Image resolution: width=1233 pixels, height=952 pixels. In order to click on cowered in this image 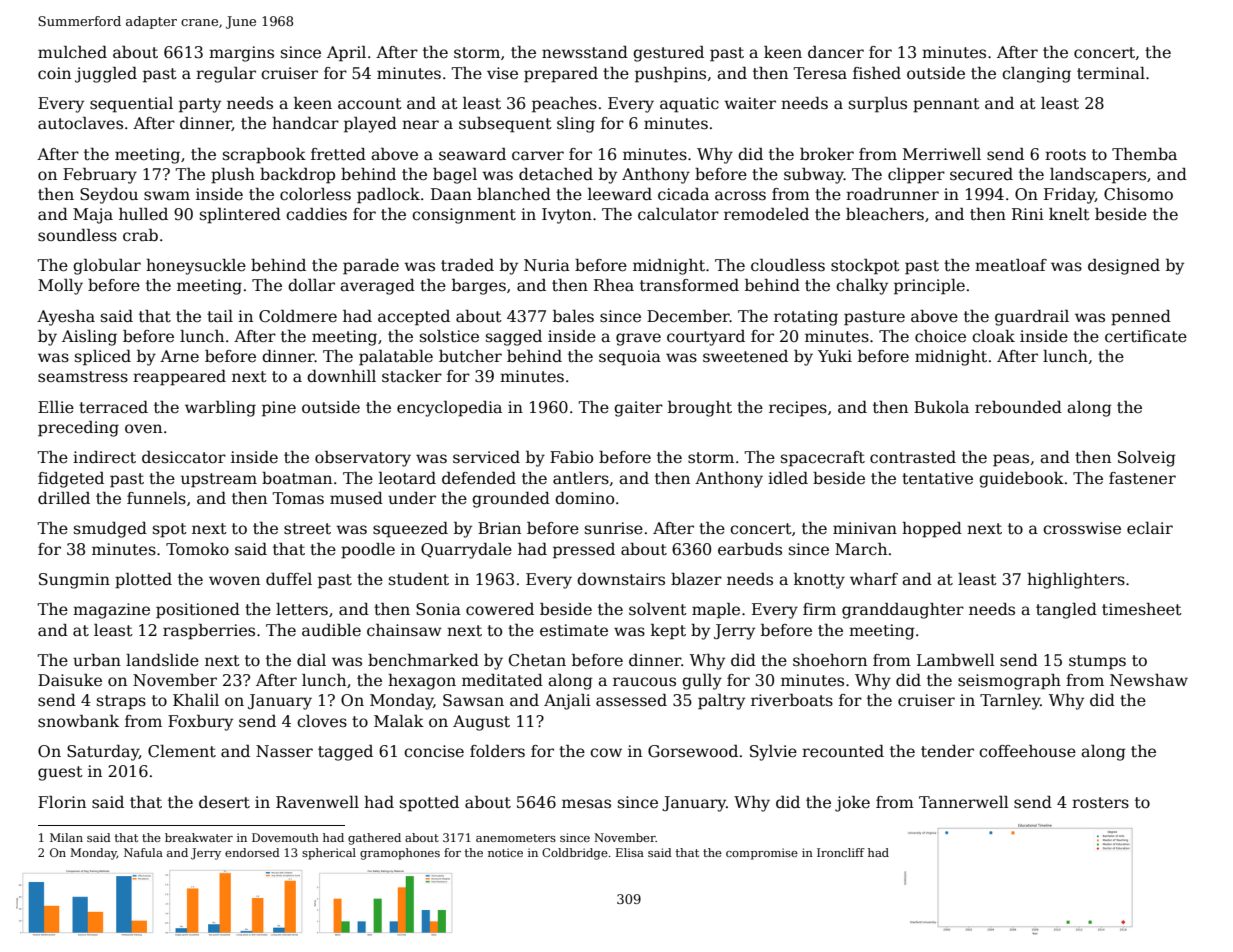, I will do `click(500, 609)`.
